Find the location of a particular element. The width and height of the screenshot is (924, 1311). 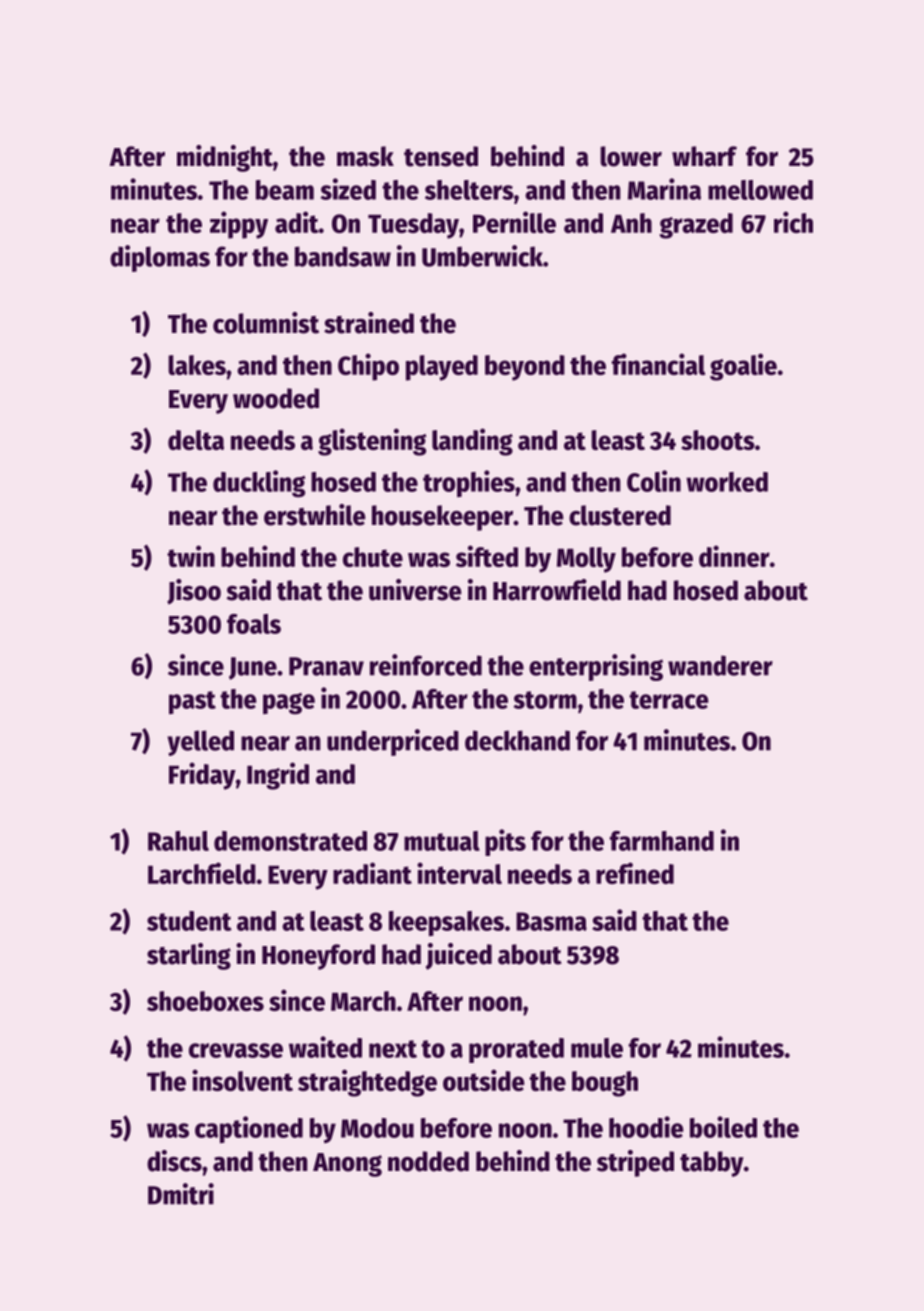

terrace is located at coordinates (669, 700).
